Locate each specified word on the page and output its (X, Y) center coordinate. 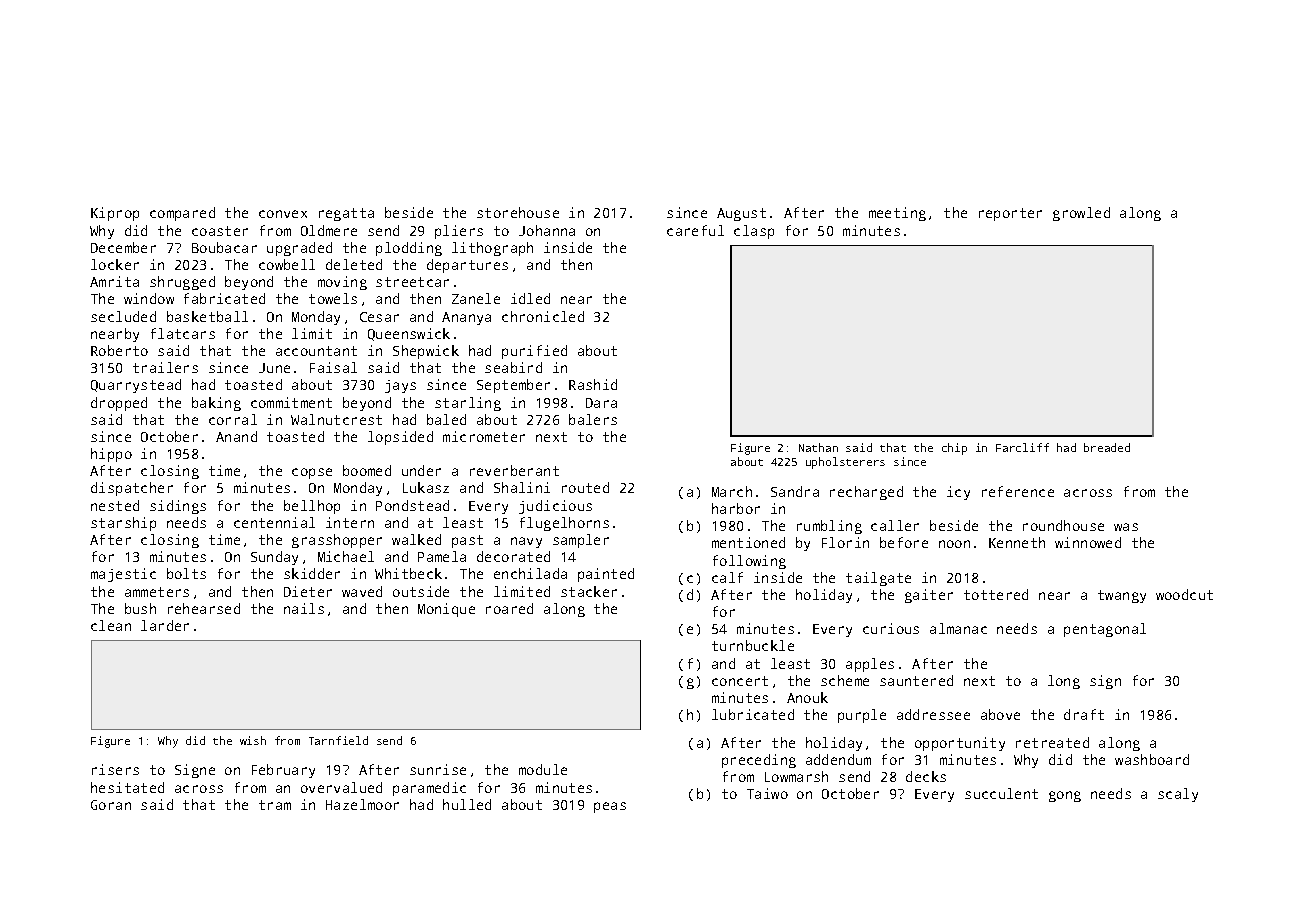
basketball (207, 316)
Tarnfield (338, 740)
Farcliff (1022, 447)
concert (740, 681)
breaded (1107, 447)
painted (606, 575)
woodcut (1184, 594)
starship (123, 524)
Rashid (593, 384)
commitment (291, 402)
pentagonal (1105, 630)
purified (534, 352)
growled (1081, 214)
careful (695, 230)
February (283, 771)
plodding (409, 249)
